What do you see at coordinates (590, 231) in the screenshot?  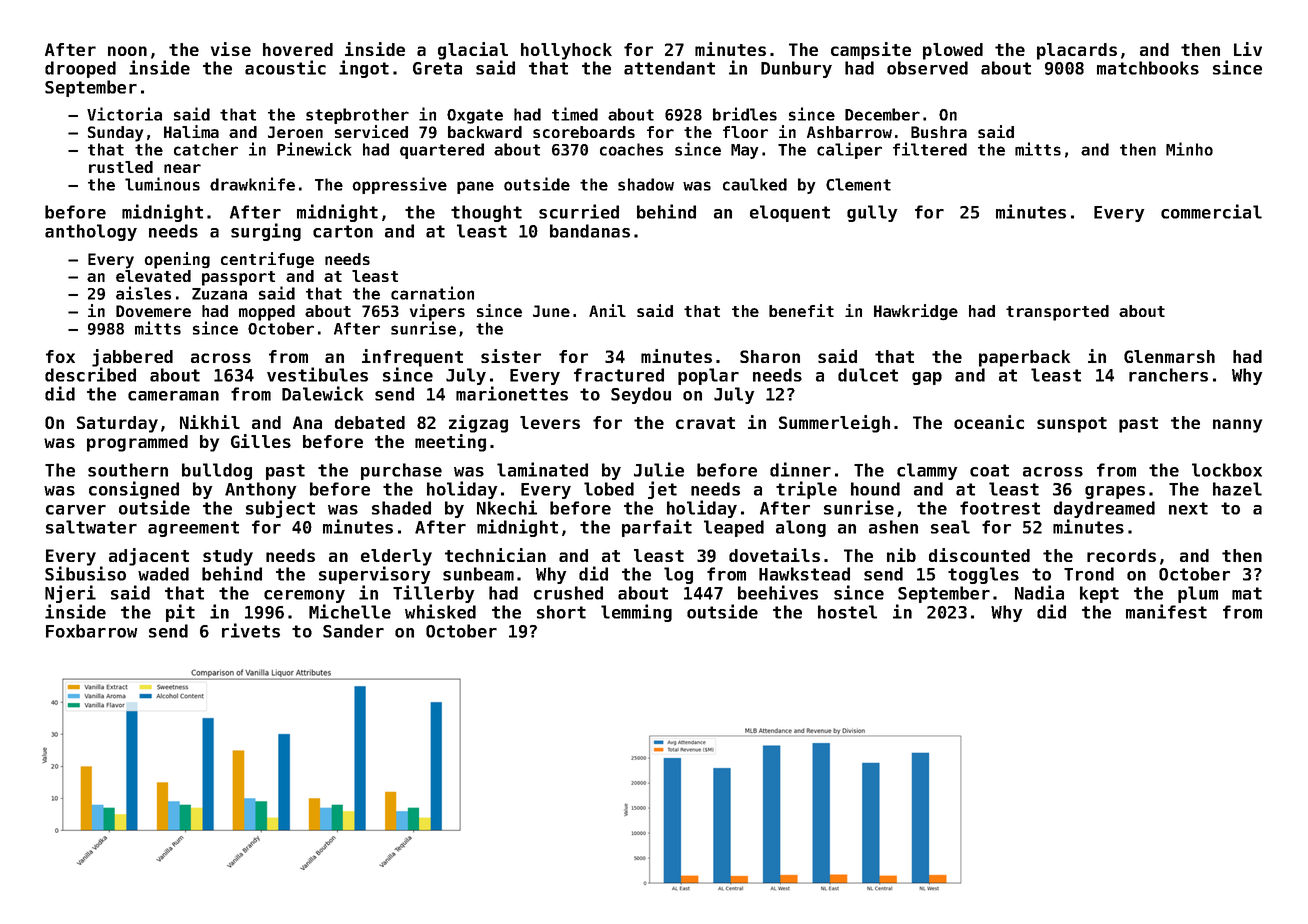 I see `bandanas` at bounding box center [590, 231].
